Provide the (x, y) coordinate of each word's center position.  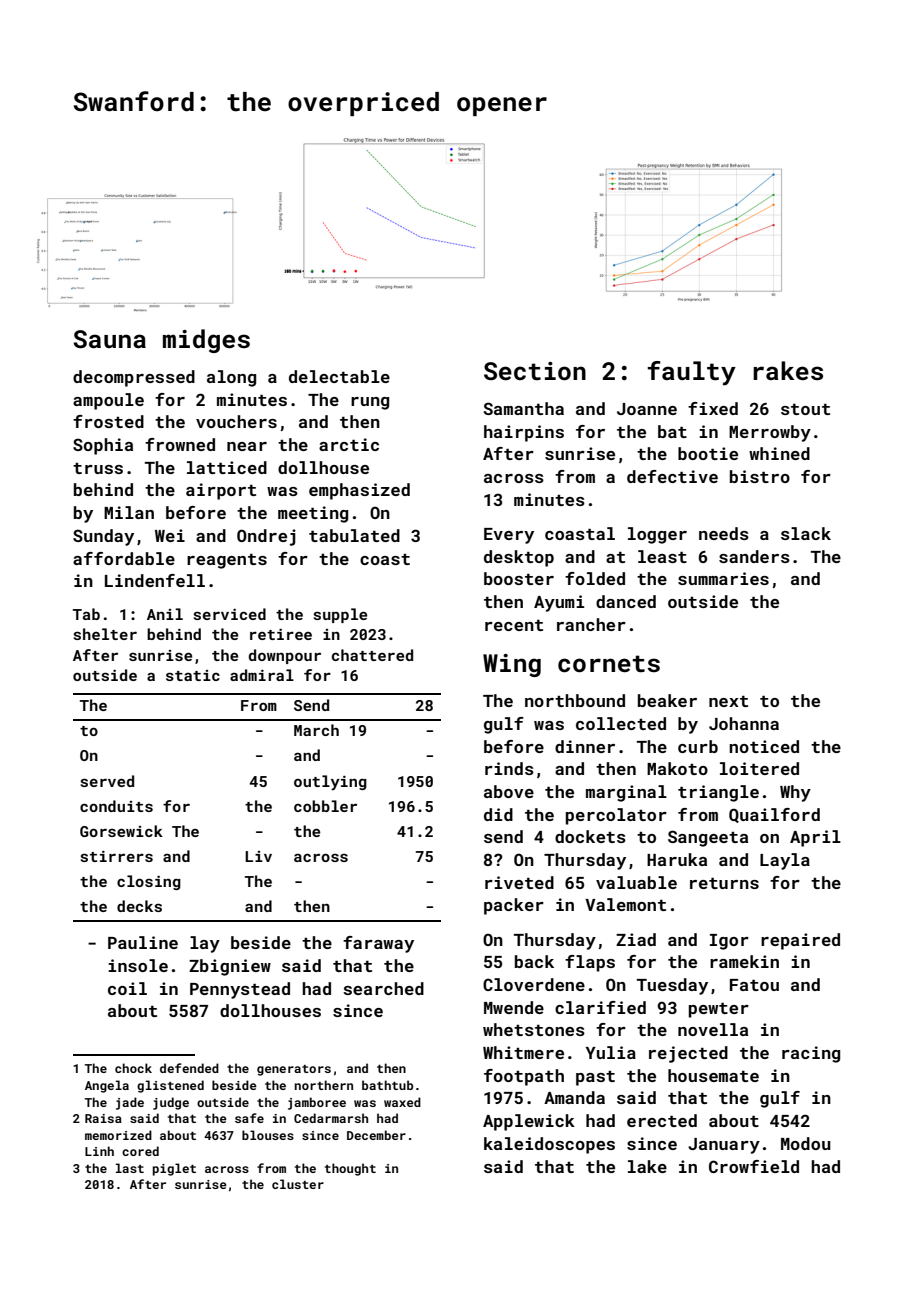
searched (383, 988)
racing (811, 1054)
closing (149, 882)
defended (189, 1068)
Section (535, 371)
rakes (788, 371)
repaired (800, 941)
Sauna (109, 339)
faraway (378, 944)
